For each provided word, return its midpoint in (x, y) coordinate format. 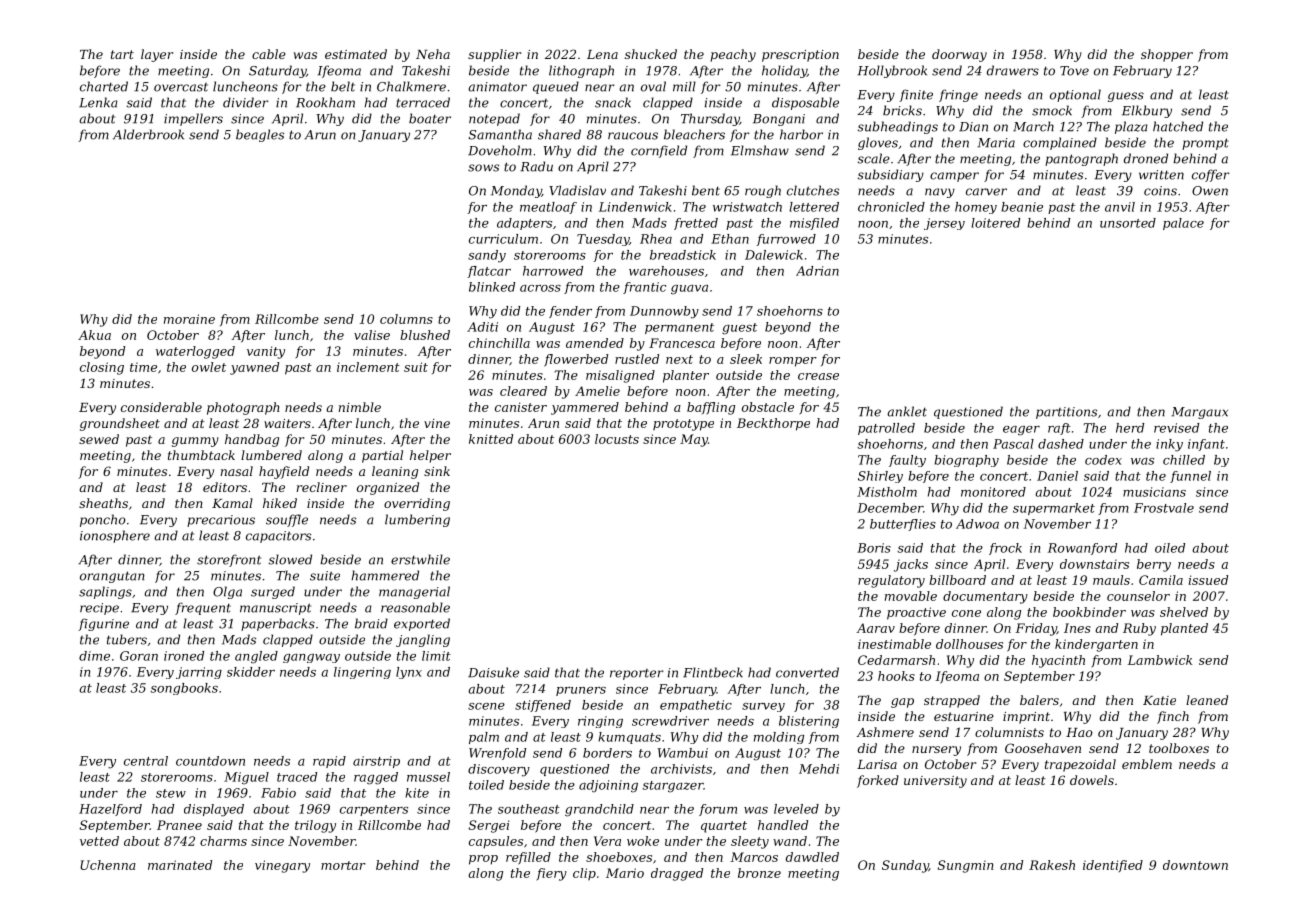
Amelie (597, 391)
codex (1103, 460)
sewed (99, 439)
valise (372, 335)
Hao (1079, 732)
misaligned (620, 376)
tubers (127, 639)
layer (157, 55)
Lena (602, 54)
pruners (581, 691)
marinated (180, 865)
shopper (1167, 55)
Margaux (1199, 413)
